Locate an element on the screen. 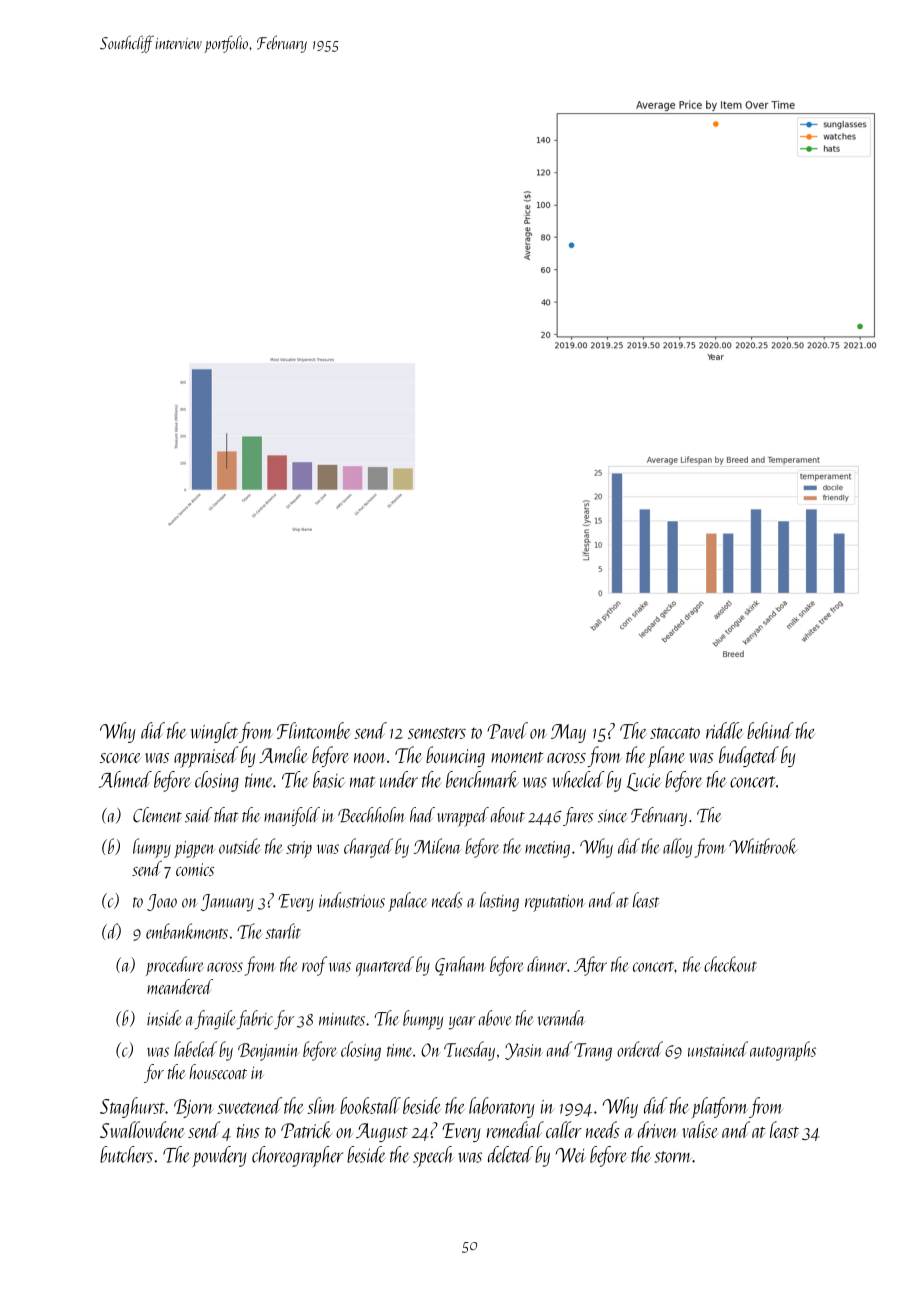 The width and height of the screenshot is (924, 1314). veranda is located at coordinates (561, 1018).
